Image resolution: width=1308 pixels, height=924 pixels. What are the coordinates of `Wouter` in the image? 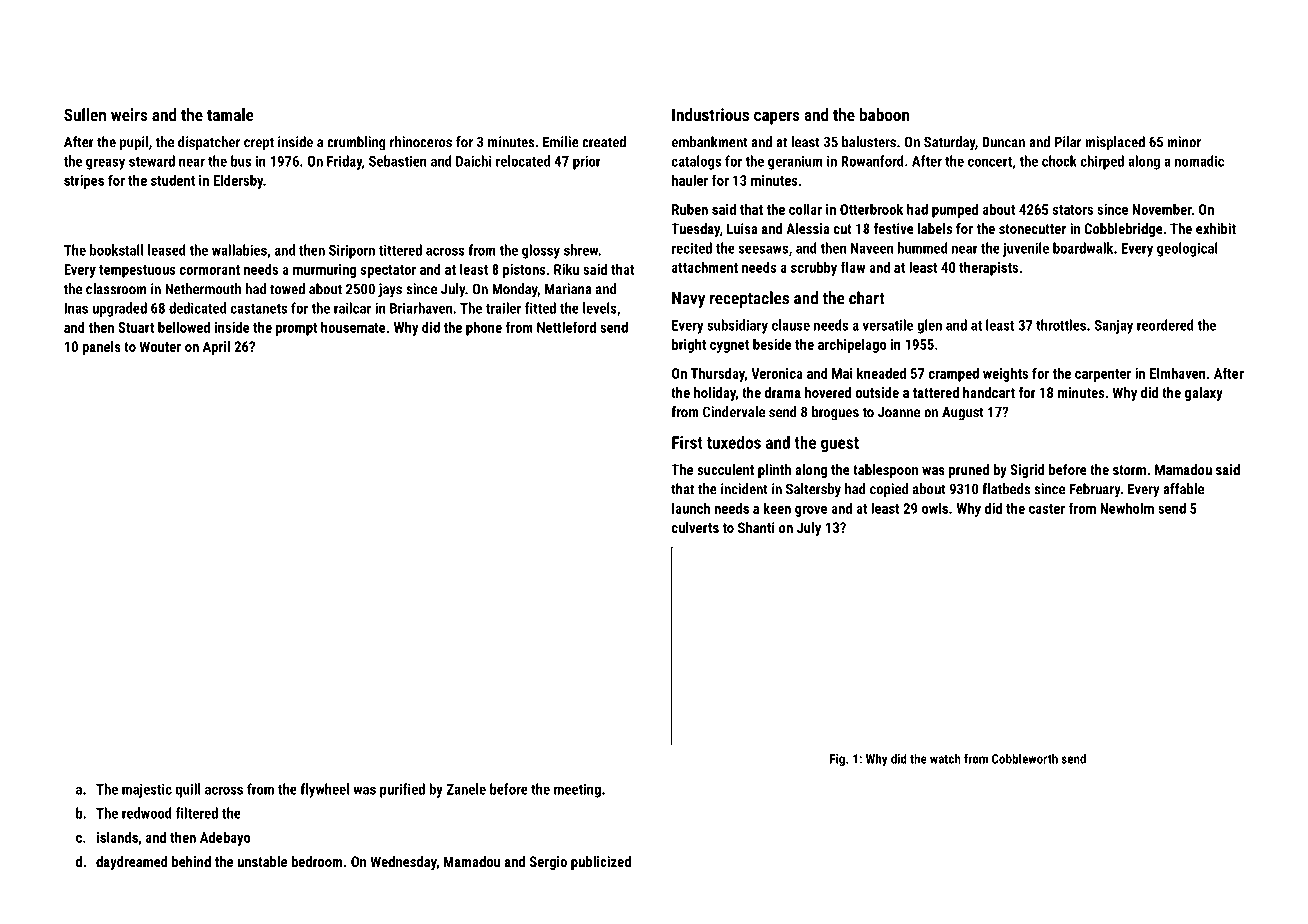 It's located at (160, 346).
